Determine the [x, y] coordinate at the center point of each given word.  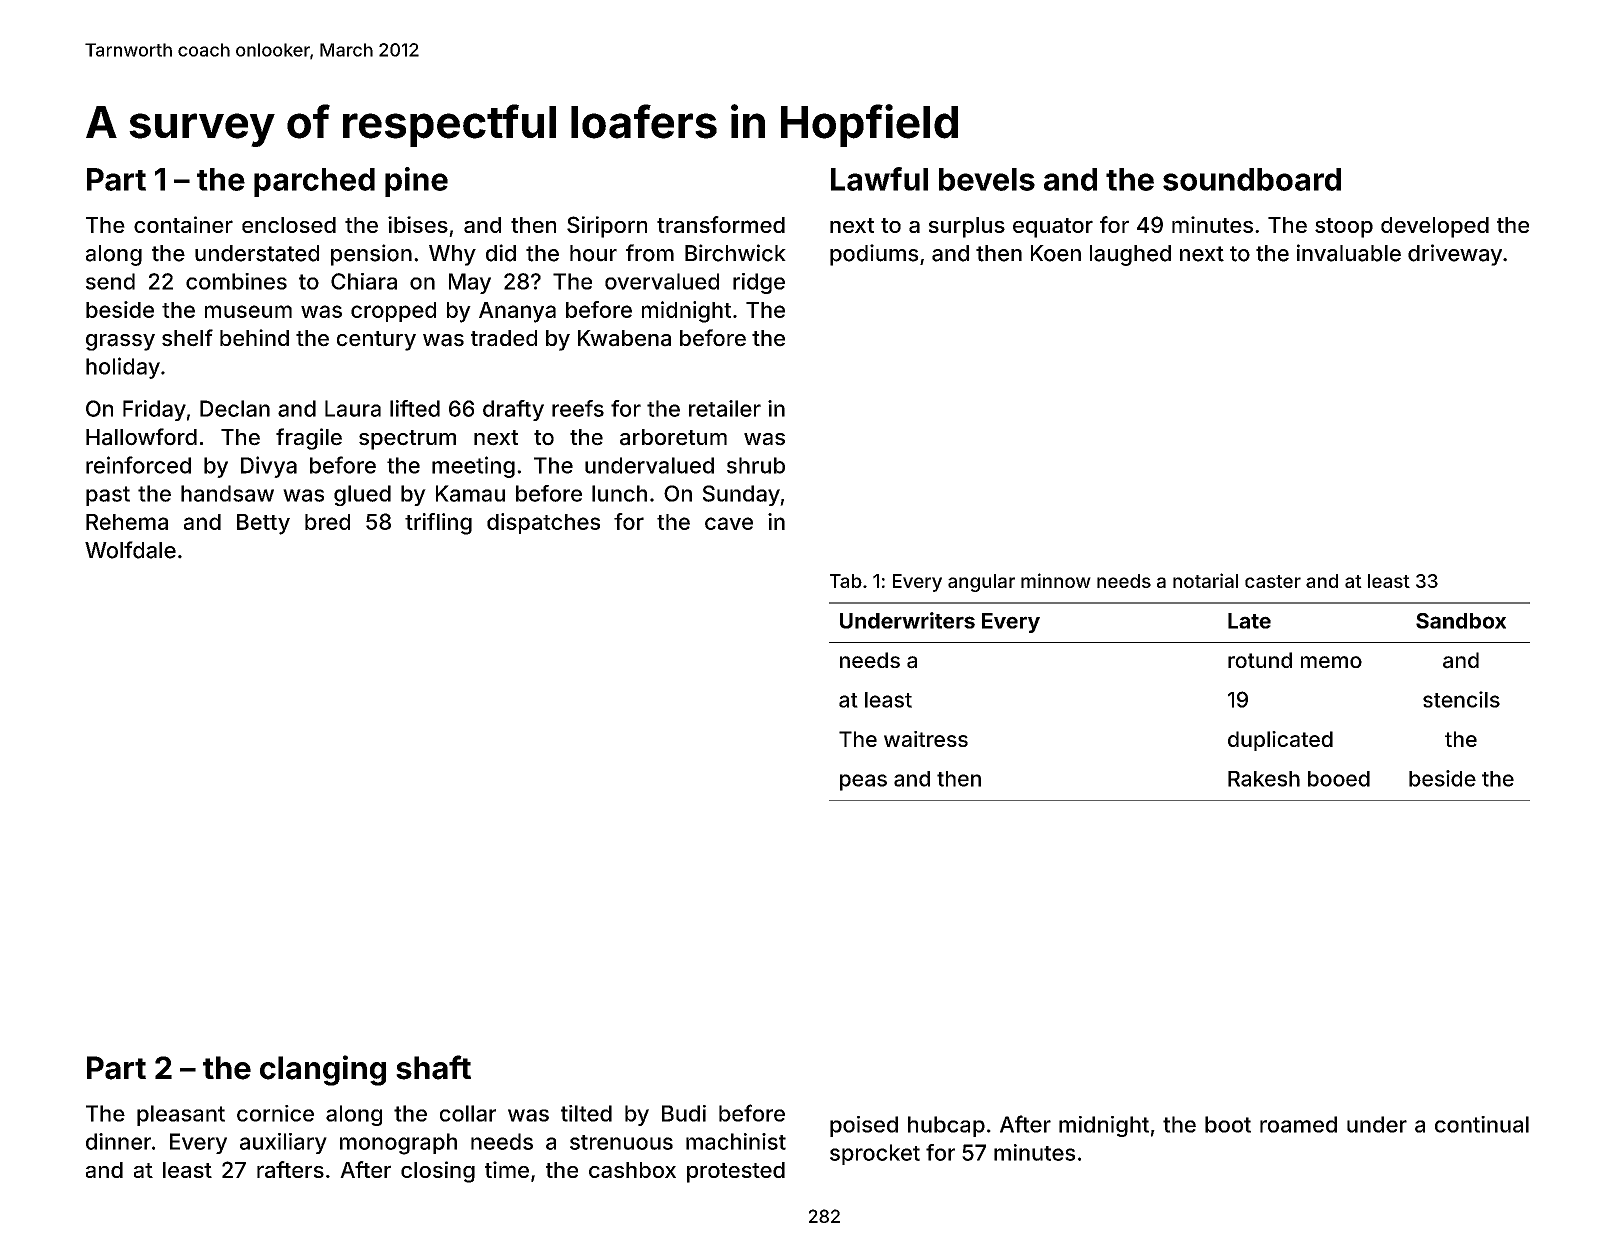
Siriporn [607, 227]
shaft [433, 1067]
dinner [118, 1141]
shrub [756, 465]
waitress [926, 739]
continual [1482, 1124]
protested [736, 1172]
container [183, 224]
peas [863, 782]
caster [1273, 581]
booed [1339, 779]
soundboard [1252, 179]
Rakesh [1264, 779]
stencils [1461, 699]
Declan [235, 408]
